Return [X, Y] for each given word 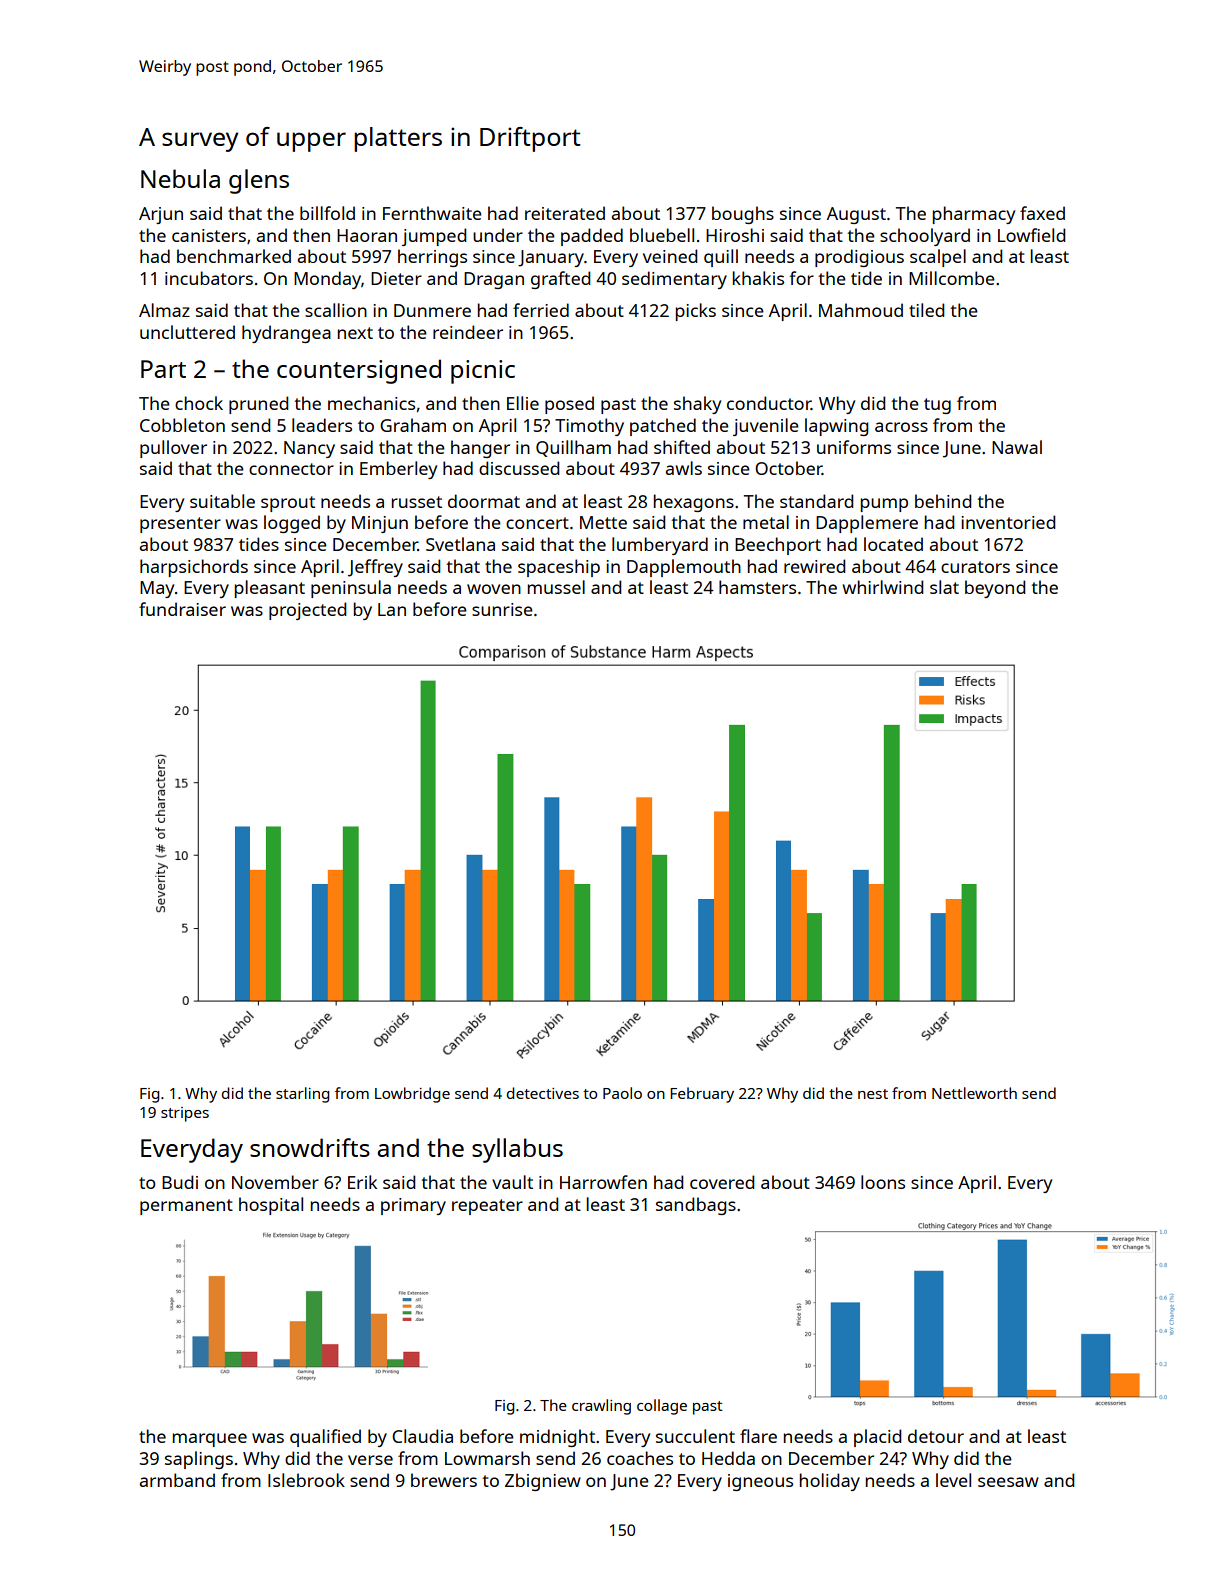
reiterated [565, 213]
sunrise [502, 609]
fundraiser [182, 609]
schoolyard [925, 237]
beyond [995, 589]
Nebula [180, 178]
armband [177, 1480]
